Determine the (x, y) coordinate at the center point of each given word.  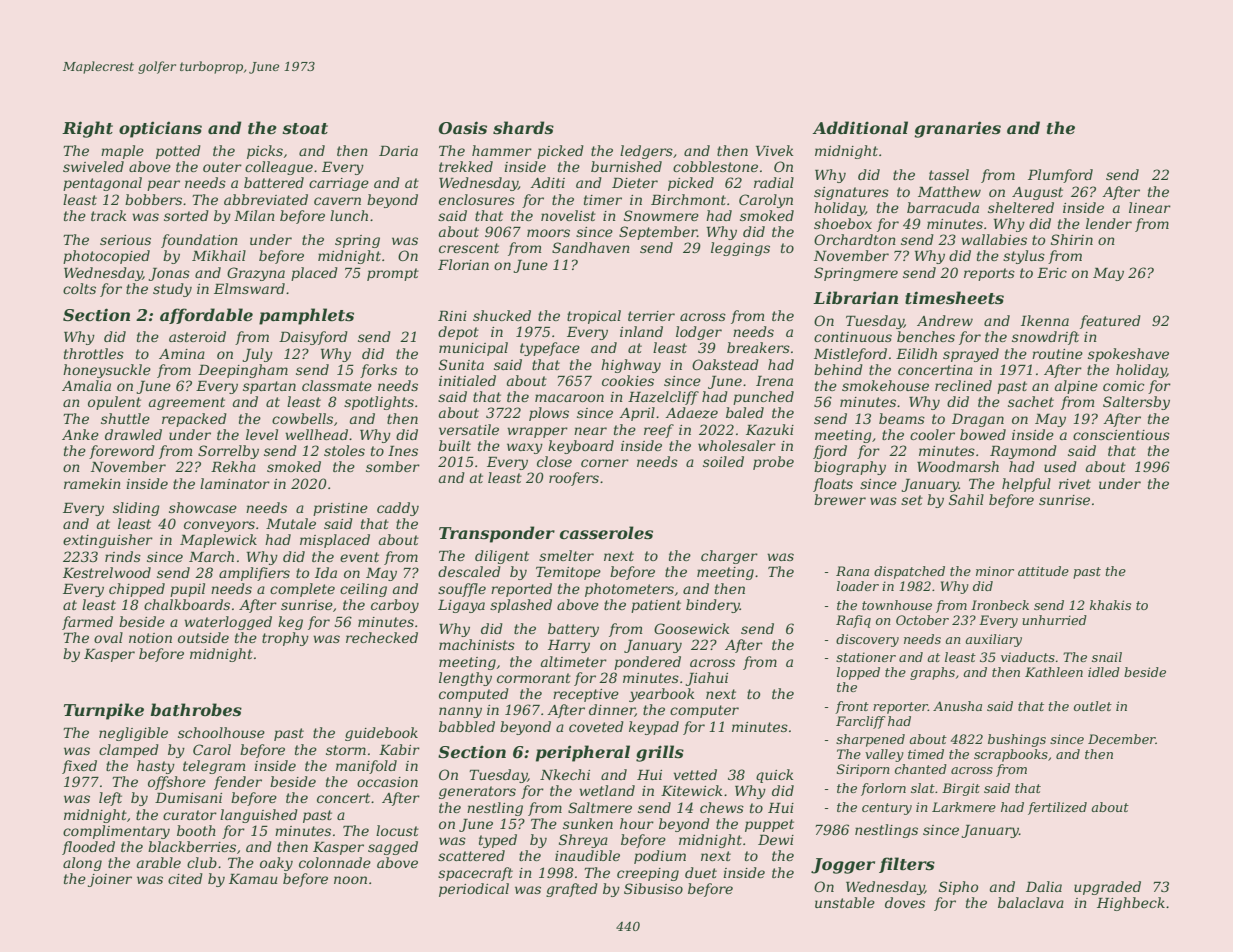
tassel (949, 174)
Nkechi (565, 774)
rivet (1075, 484)
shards (523, 127)
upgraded (1107, 888)
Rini (452, 316)
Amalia (86, 385)
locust (397, 830)
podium (660, 857)
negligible (133, 734)
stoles (344, 450)
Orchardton (855, 239)
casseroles (606, 533)
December (1122, 739)
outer (222, 167)
